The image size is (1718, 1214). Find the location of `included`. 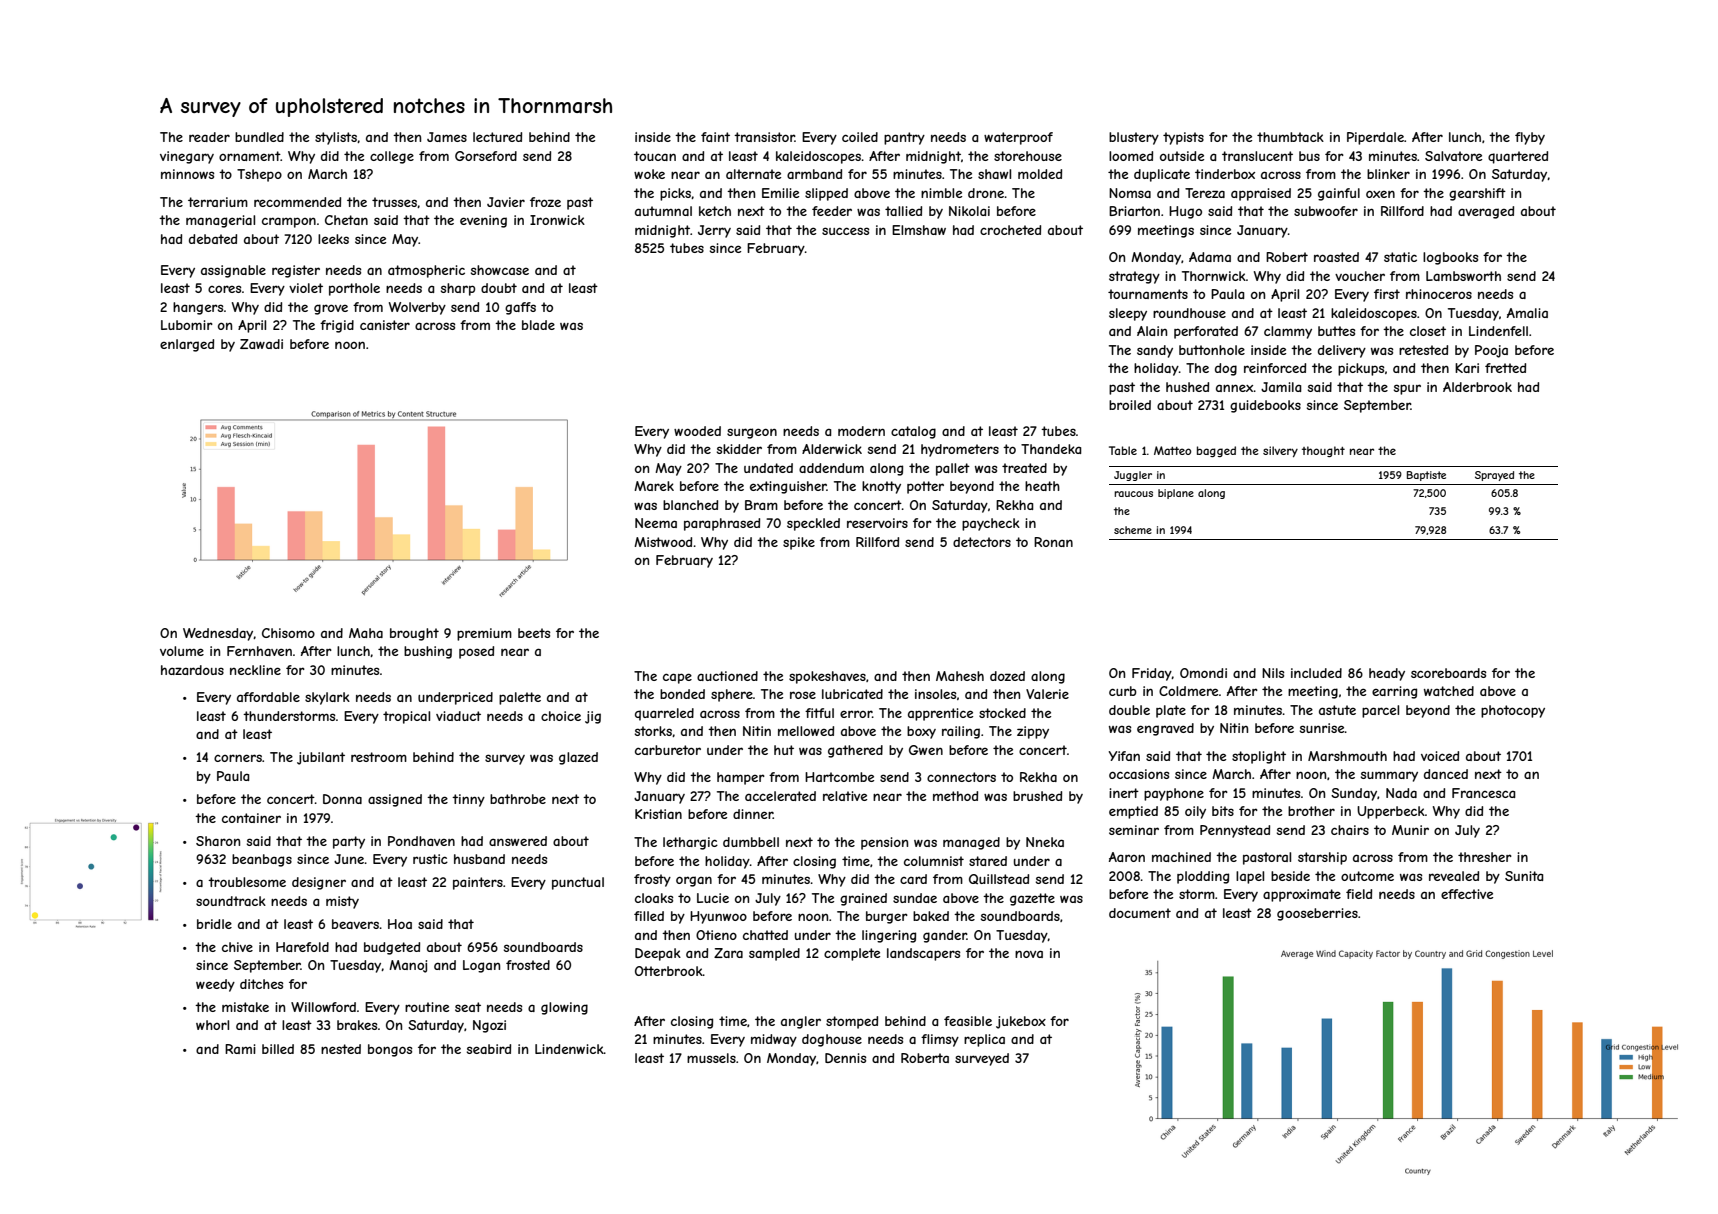

included is located at coordinates (1316, 673).
